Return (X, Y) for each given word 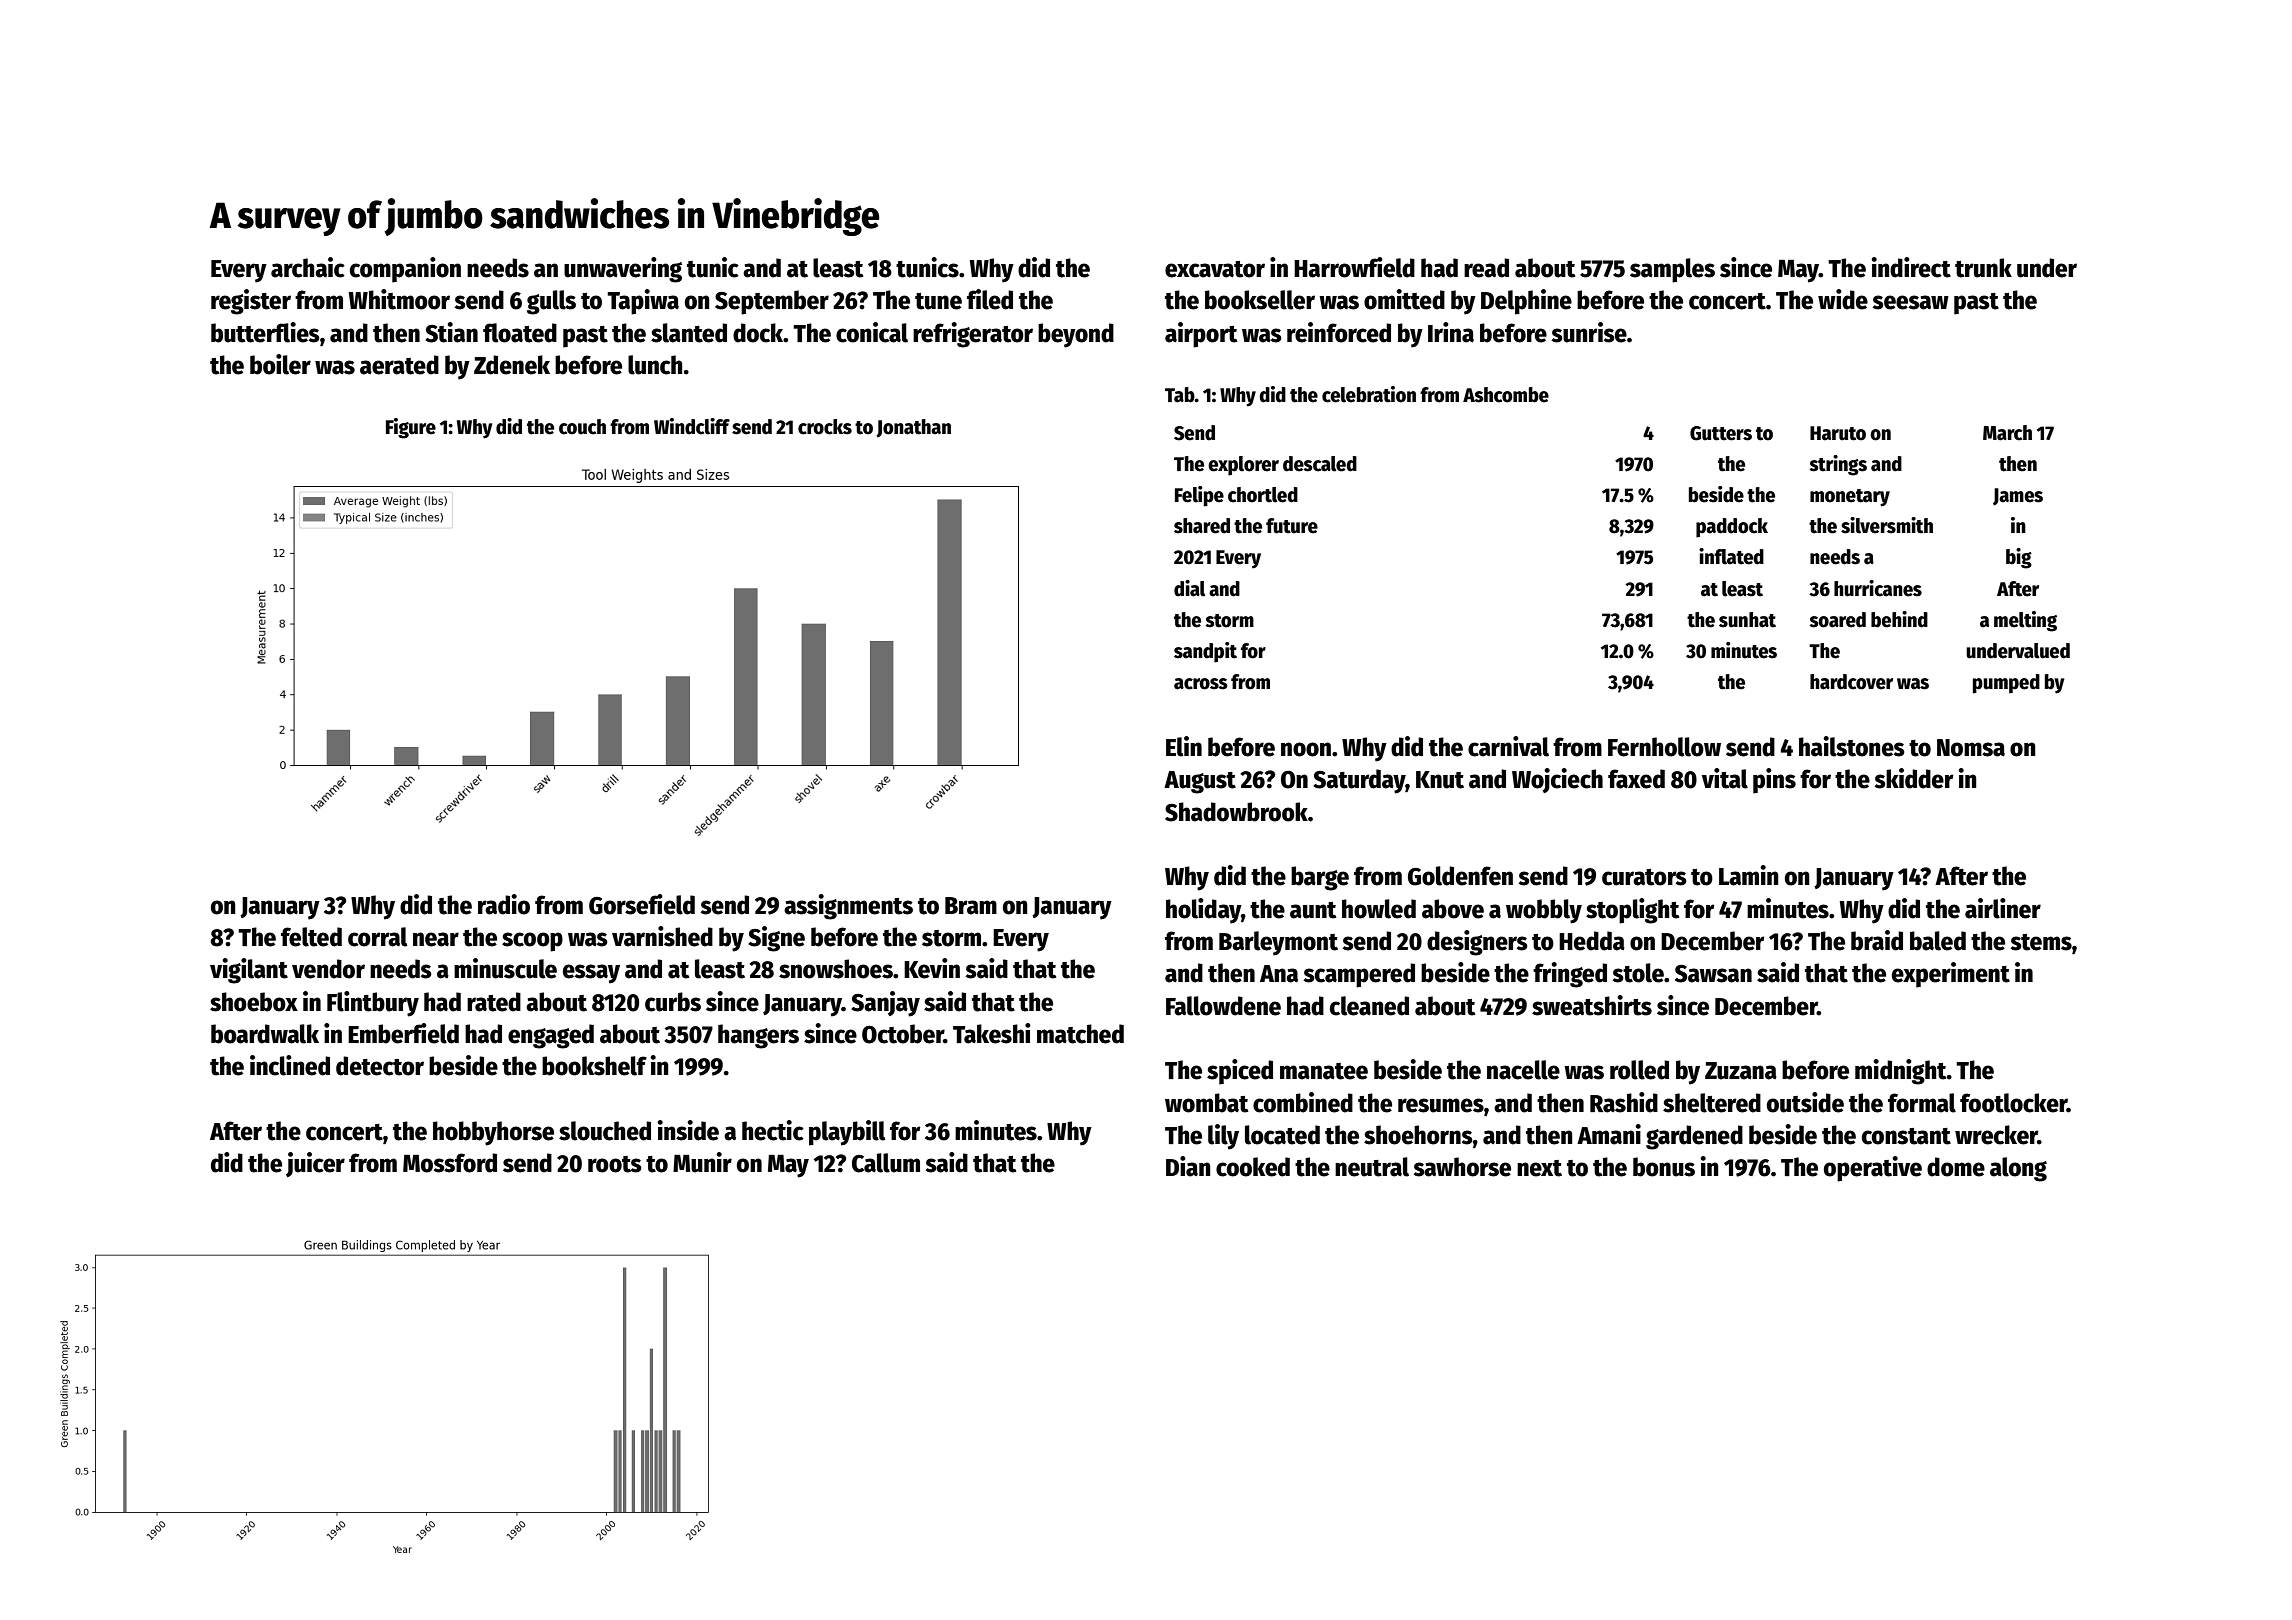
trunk (1983, 268)
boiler (280, 364)
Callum (886, 1163)
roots (615, 1164)
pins (1774, 781)
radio (504, 904)
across (1201, 684)
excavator (1215, 269)
